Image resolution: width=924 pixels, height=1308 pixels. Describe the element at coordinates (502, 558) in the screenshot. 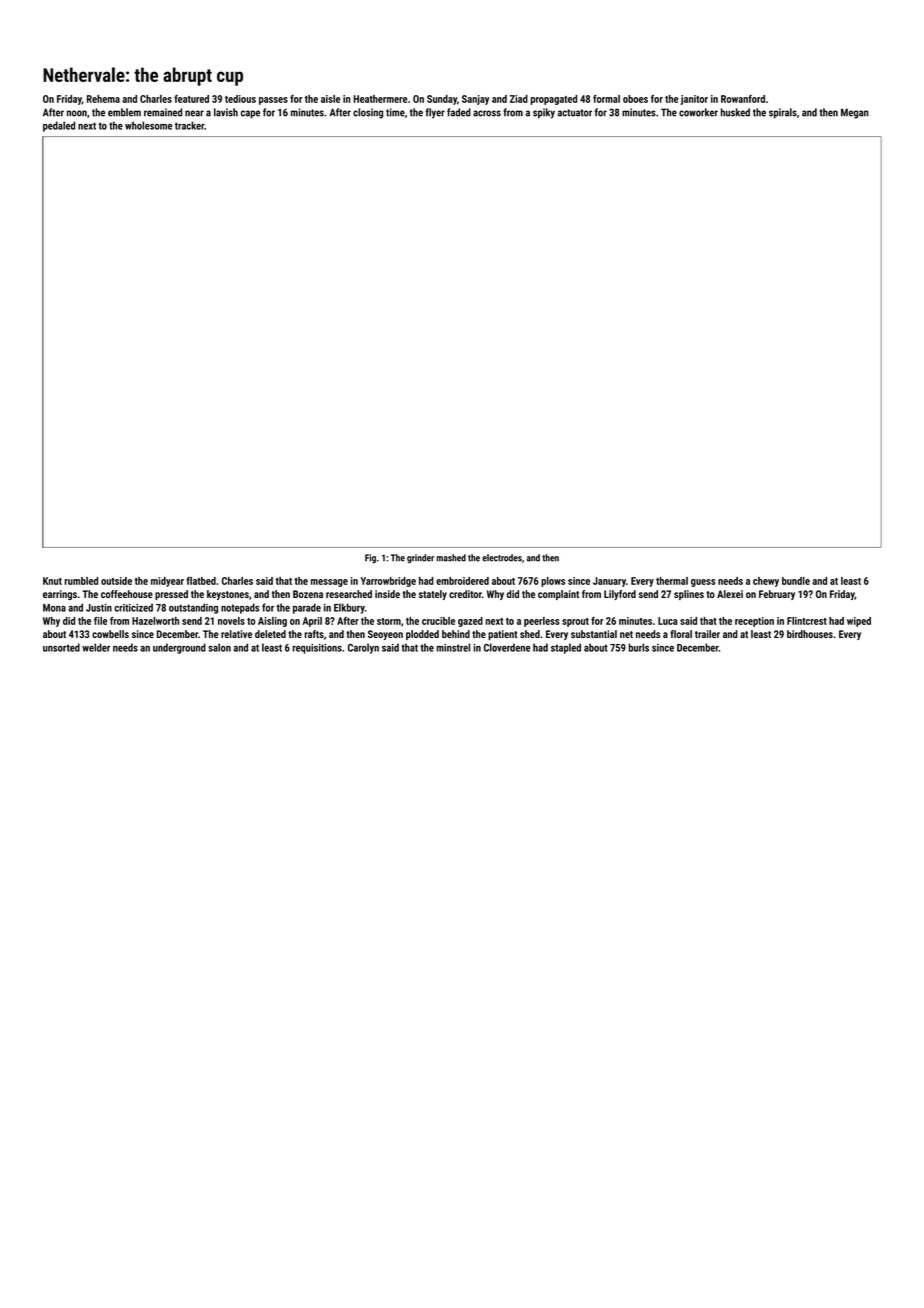

I see `electrodes` at that location.
